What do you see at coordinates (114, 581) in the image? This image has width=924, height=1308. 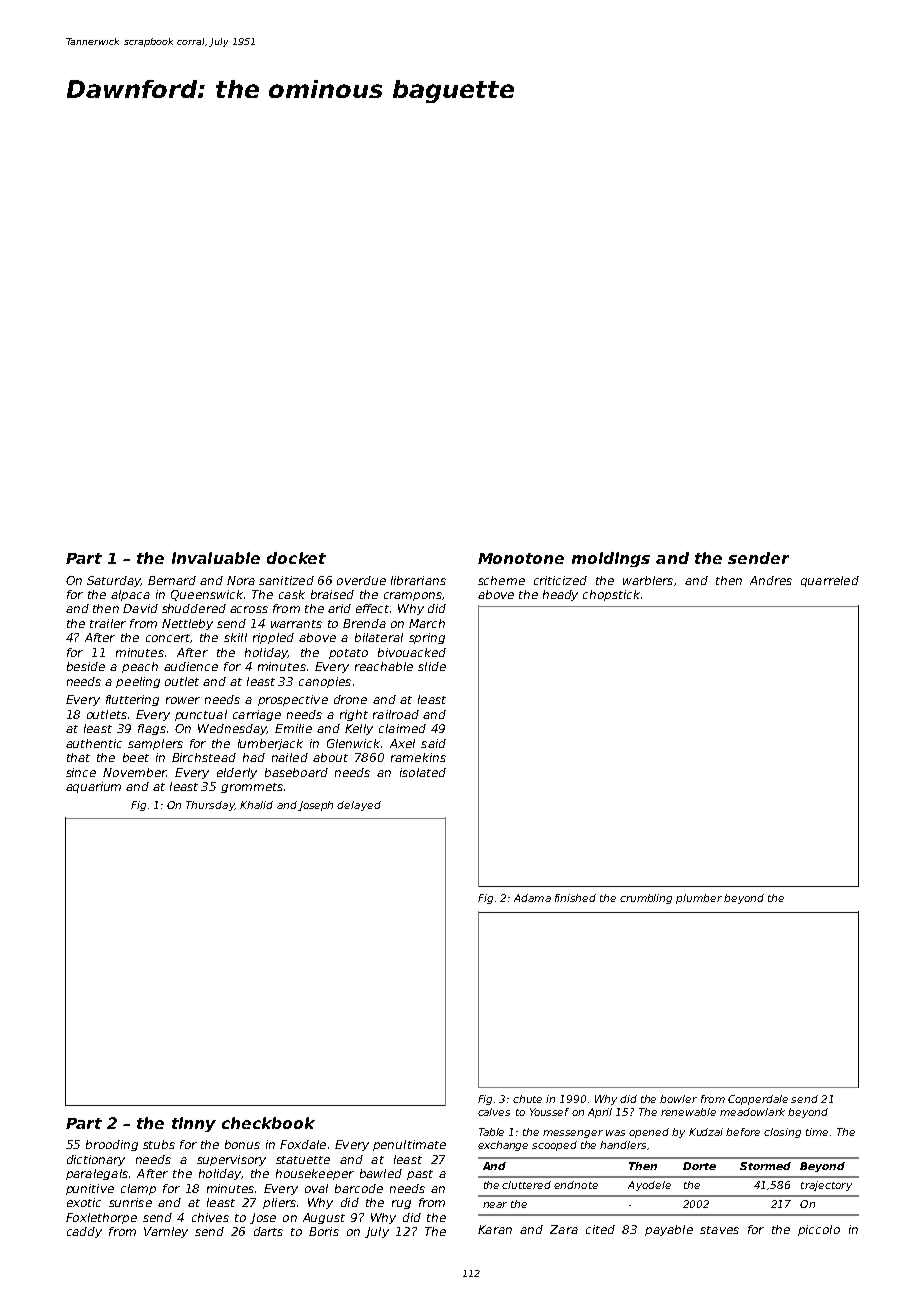 I see `Saturday` at bounding box center [114, 581].
